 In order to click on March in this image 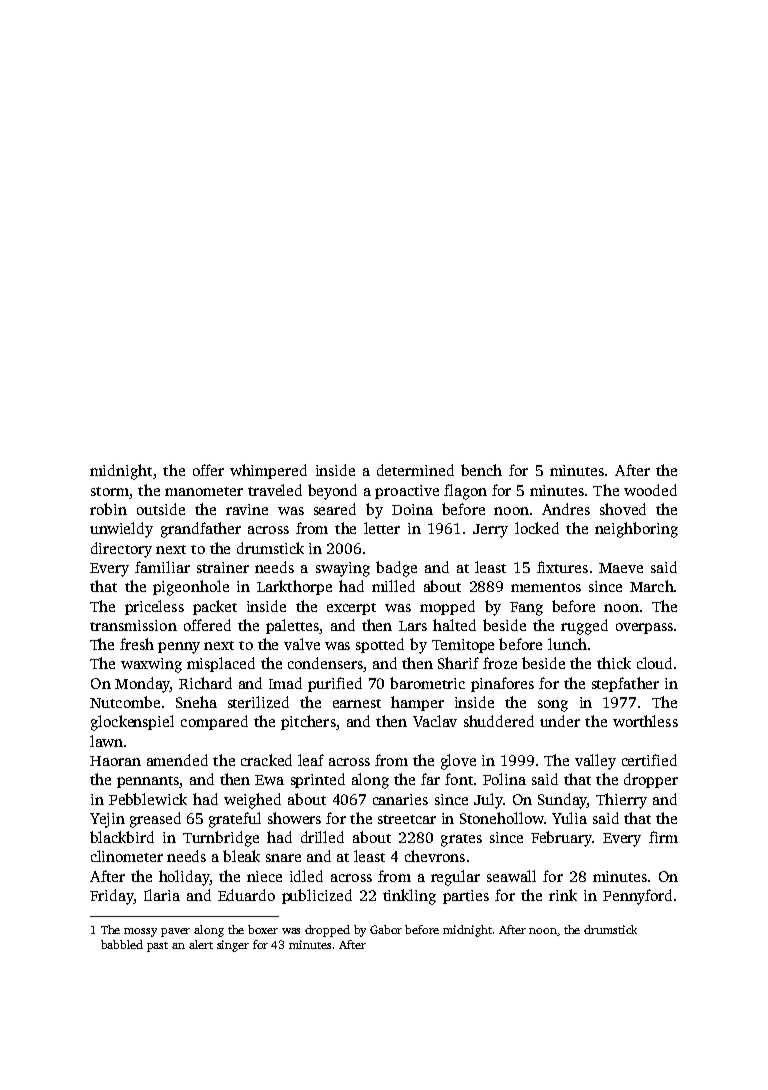, I will do `click(652, 586)`.
